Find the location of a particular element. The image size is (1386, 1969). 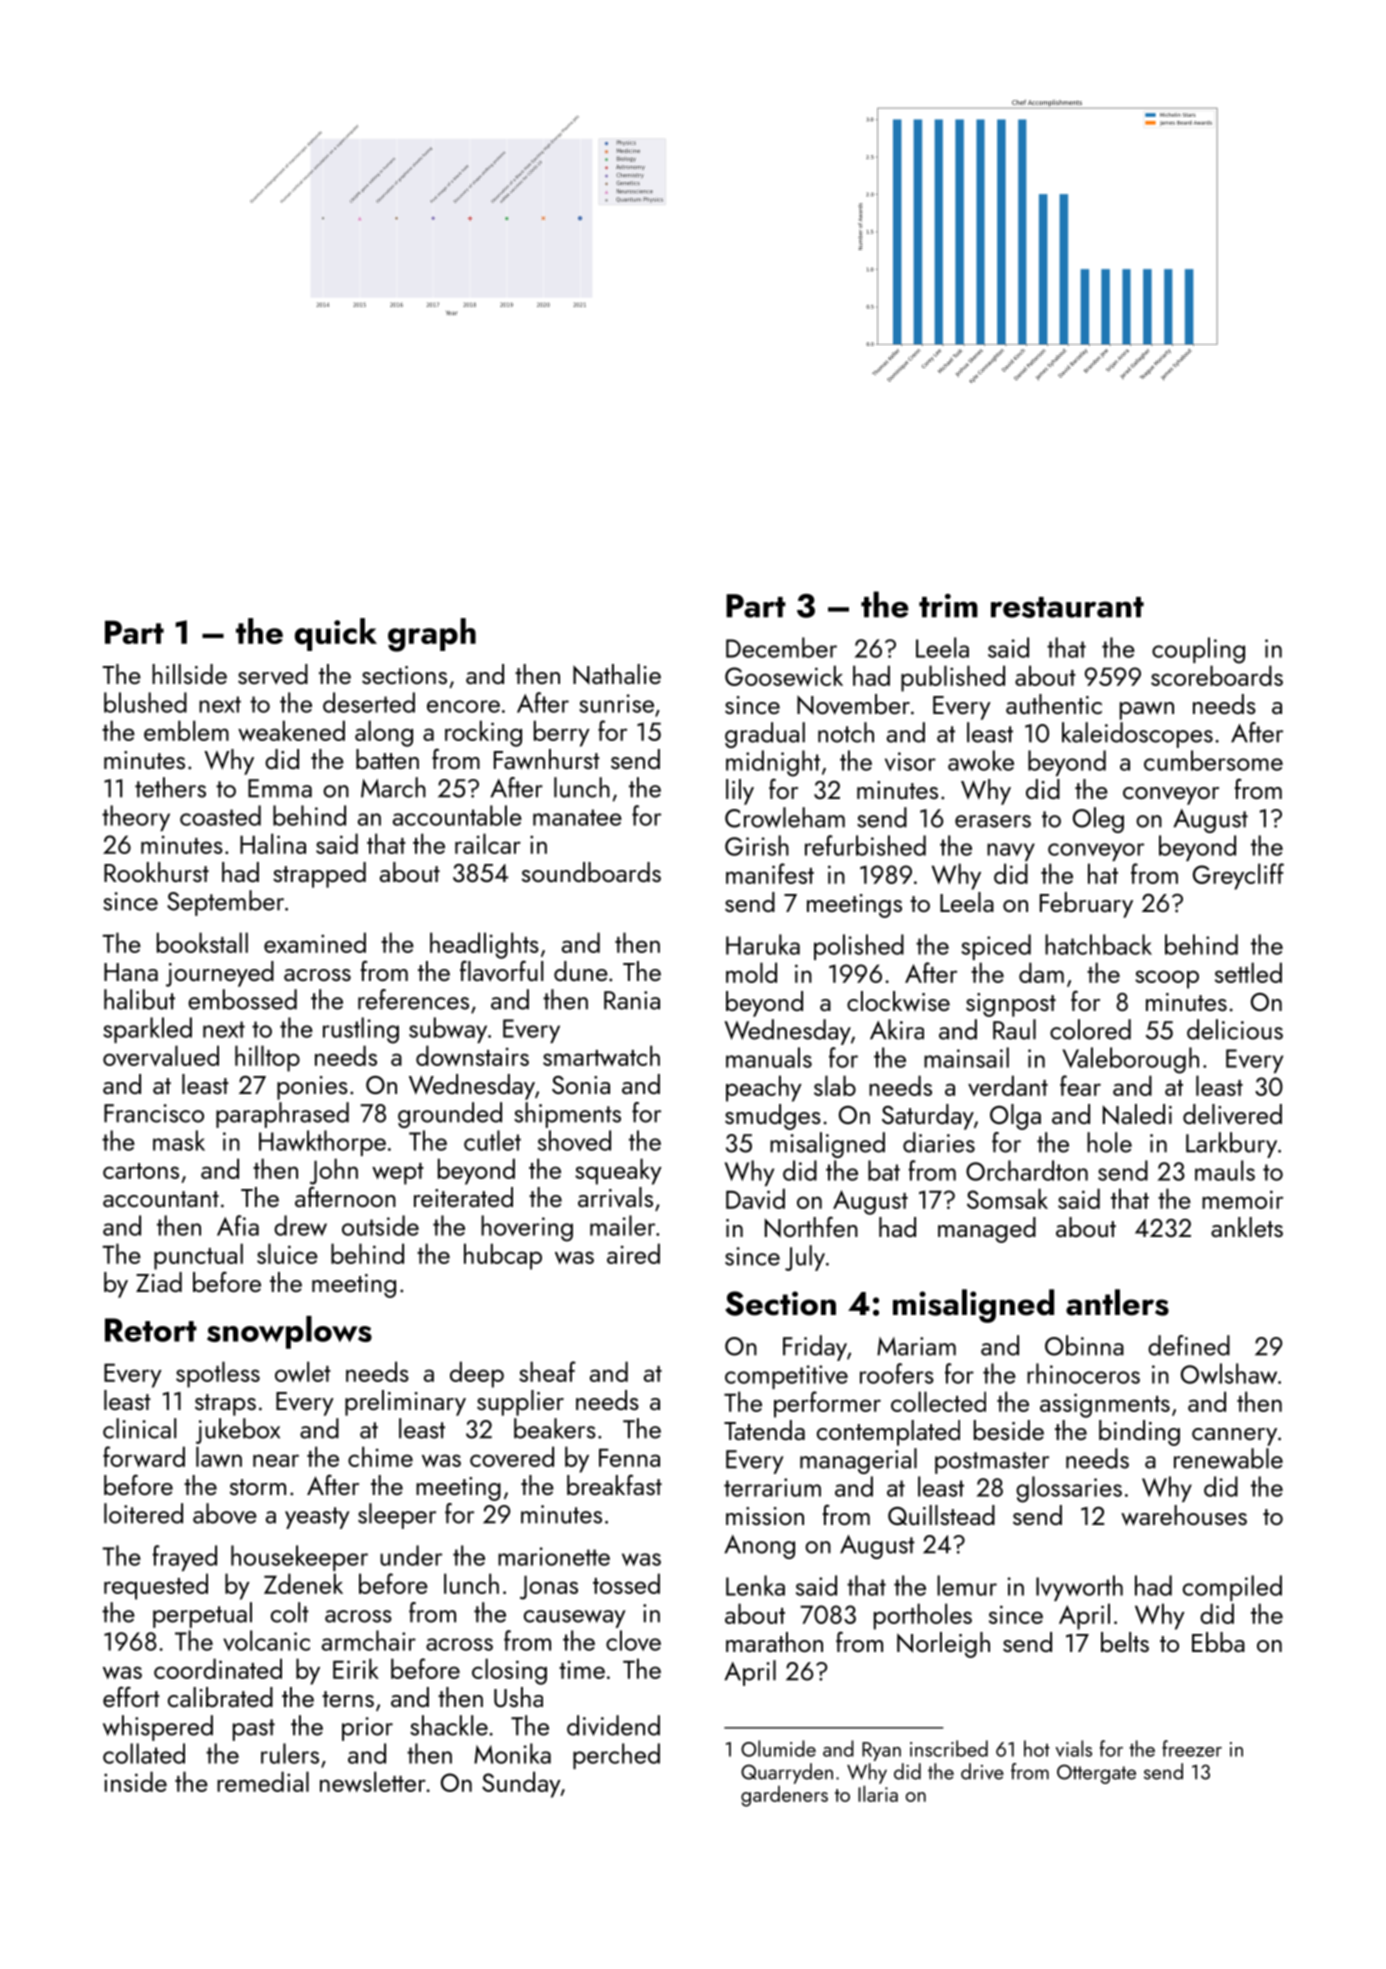

remedial is located at coordinates (263, 1781).
